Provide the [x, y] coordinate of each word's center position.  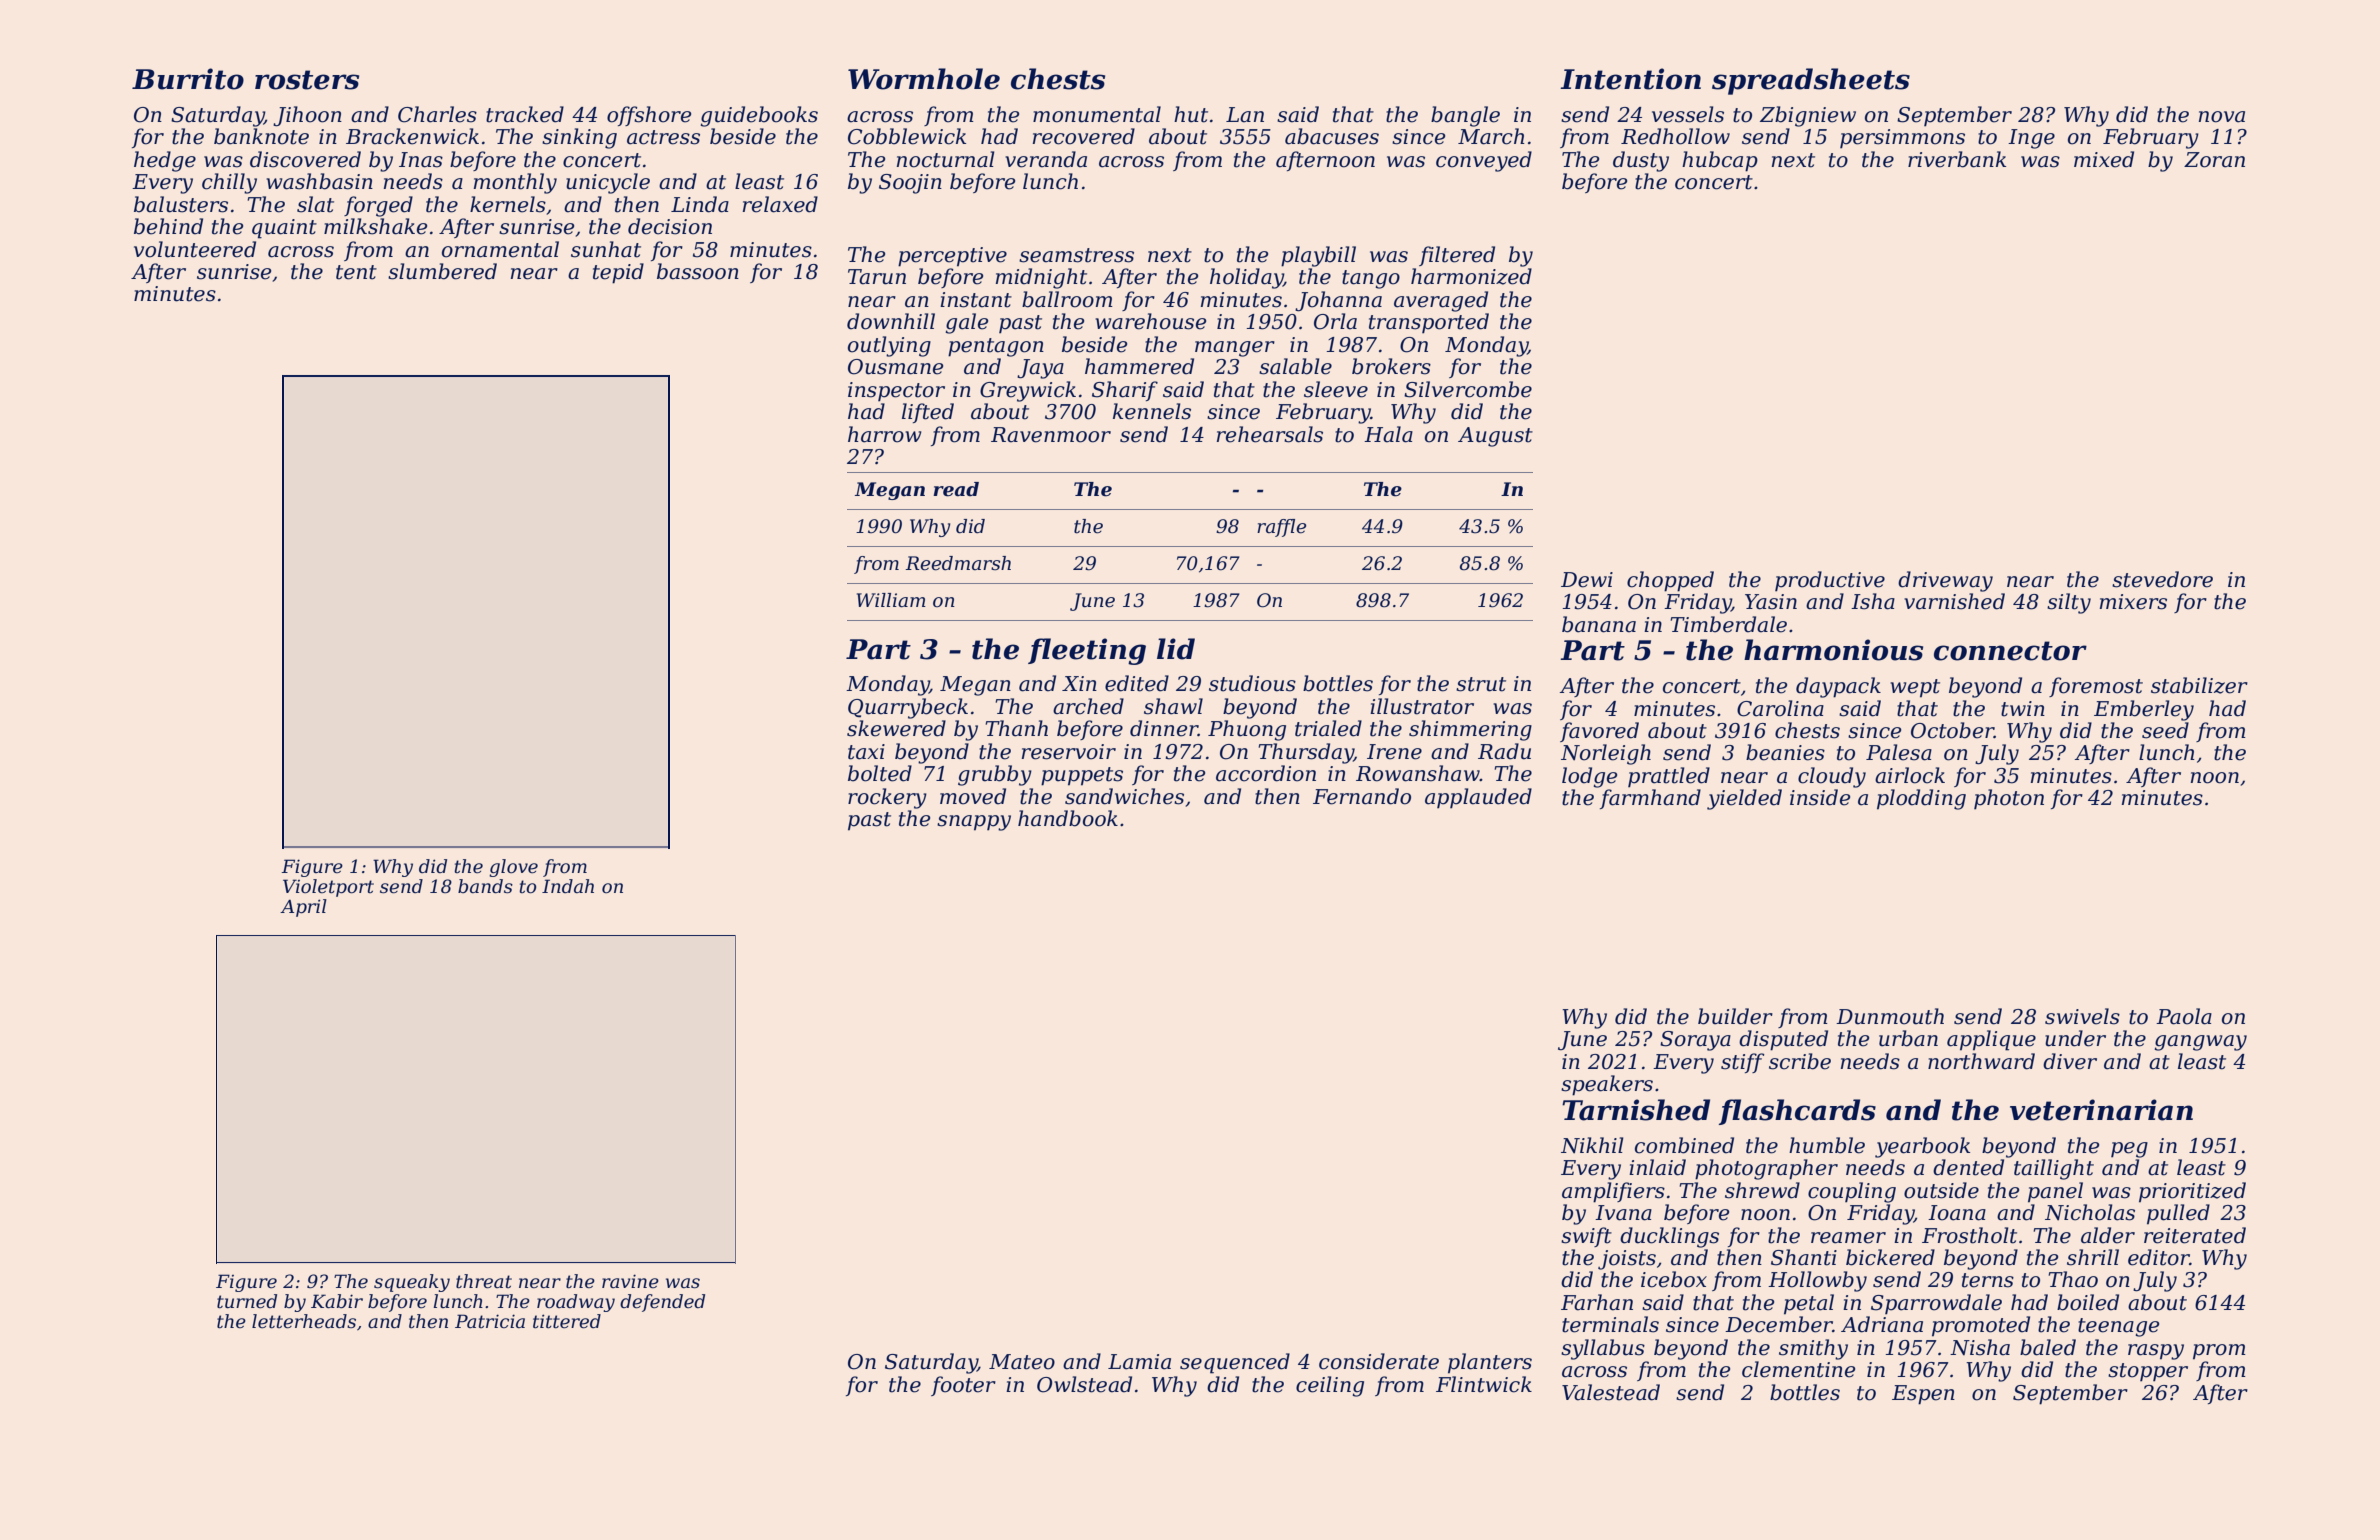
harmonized [1471, 276]
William [891, 600]
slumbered [442, 271]
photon [2009, 799]
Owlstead [1084, 1384]
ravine [630, 1281]
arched [1088, 706]
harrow [885, 434]
